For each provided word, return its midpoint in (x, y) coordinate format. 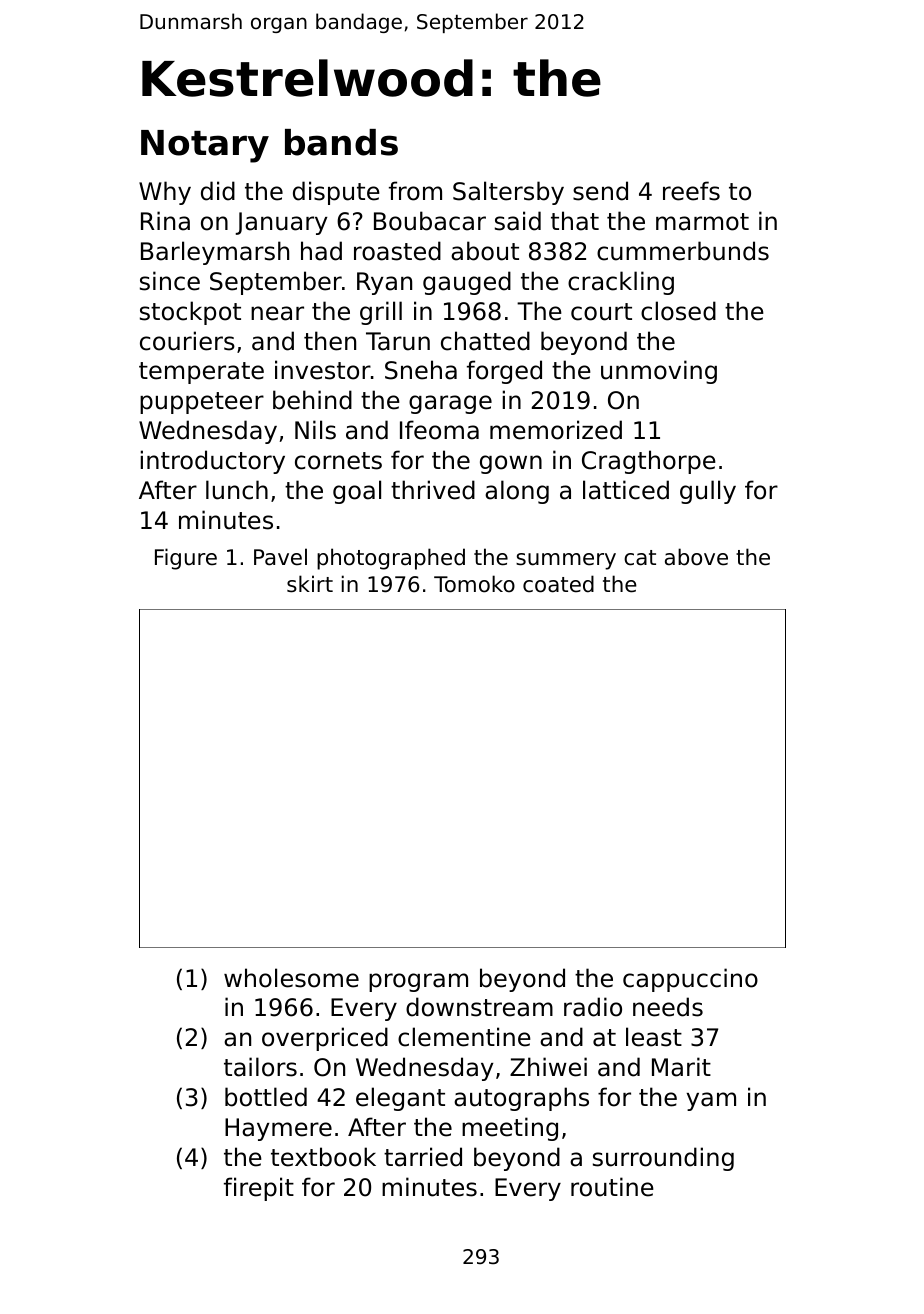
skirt (310, 584)
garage (450, 404)
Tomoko (474, 584)
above (696, 557)
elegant (400, 1099)
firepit (259, 1189)
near (277, 313)
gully (708, 492)
